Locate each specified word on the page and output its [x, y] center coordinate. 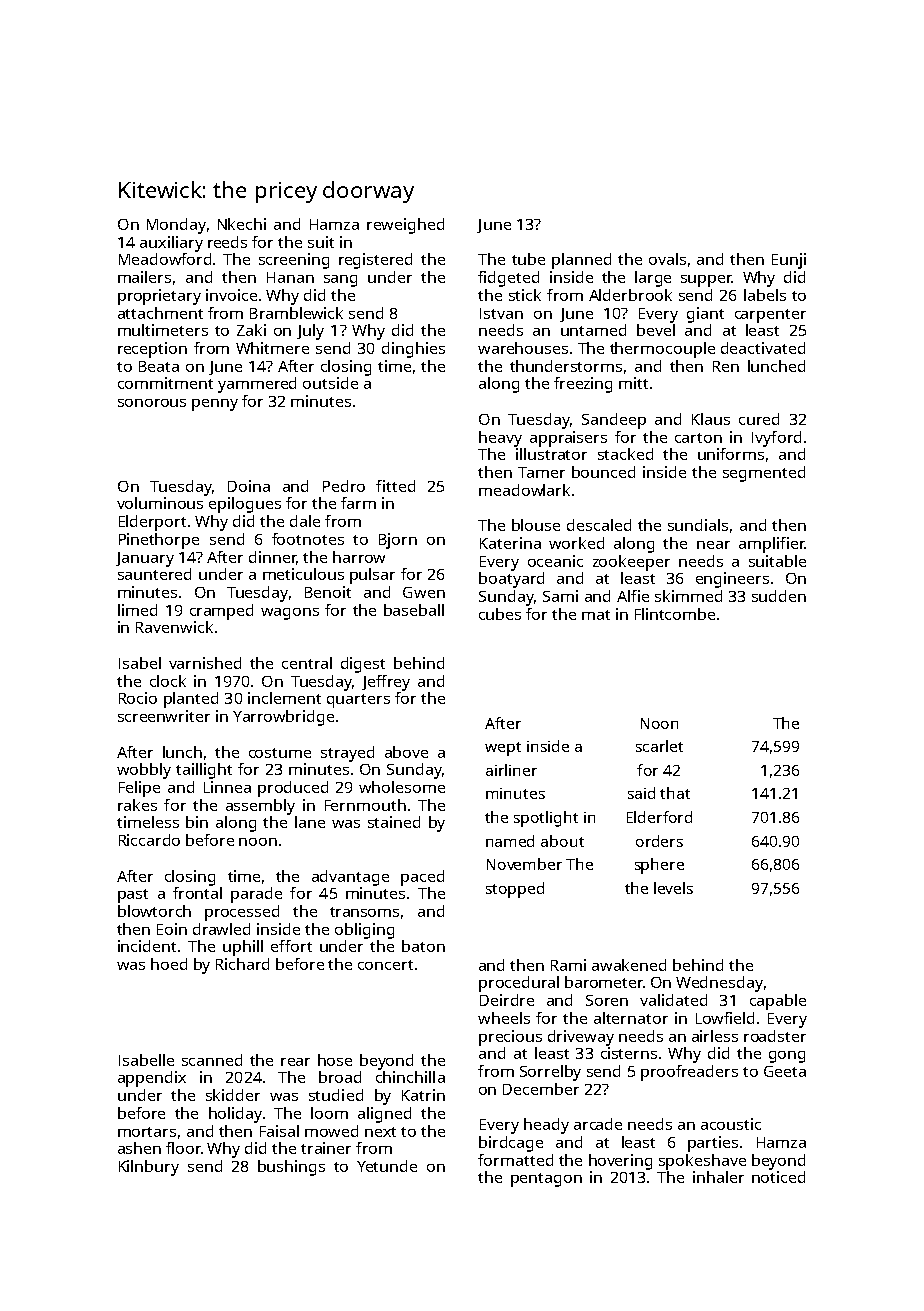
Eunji [789, 261]
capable [778, 1002]
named [510, 841]
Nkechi [242, 224]
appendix [152, 1079]
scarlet [659, 746]
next [380, 1132]
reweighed [405, 226]
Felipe [139, 789]
